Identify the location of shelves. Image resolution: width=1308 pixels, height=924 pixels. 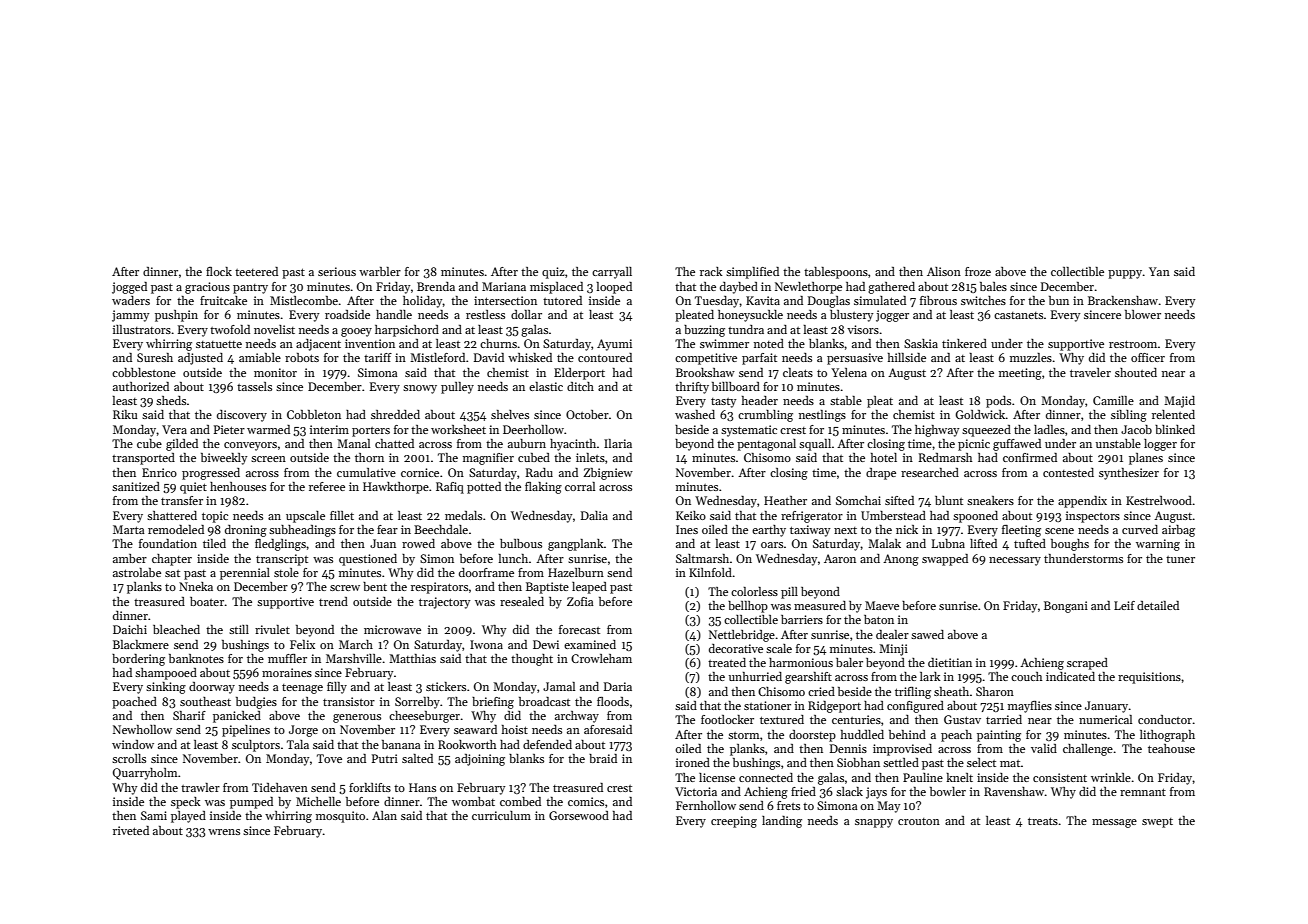
(510, 414).
